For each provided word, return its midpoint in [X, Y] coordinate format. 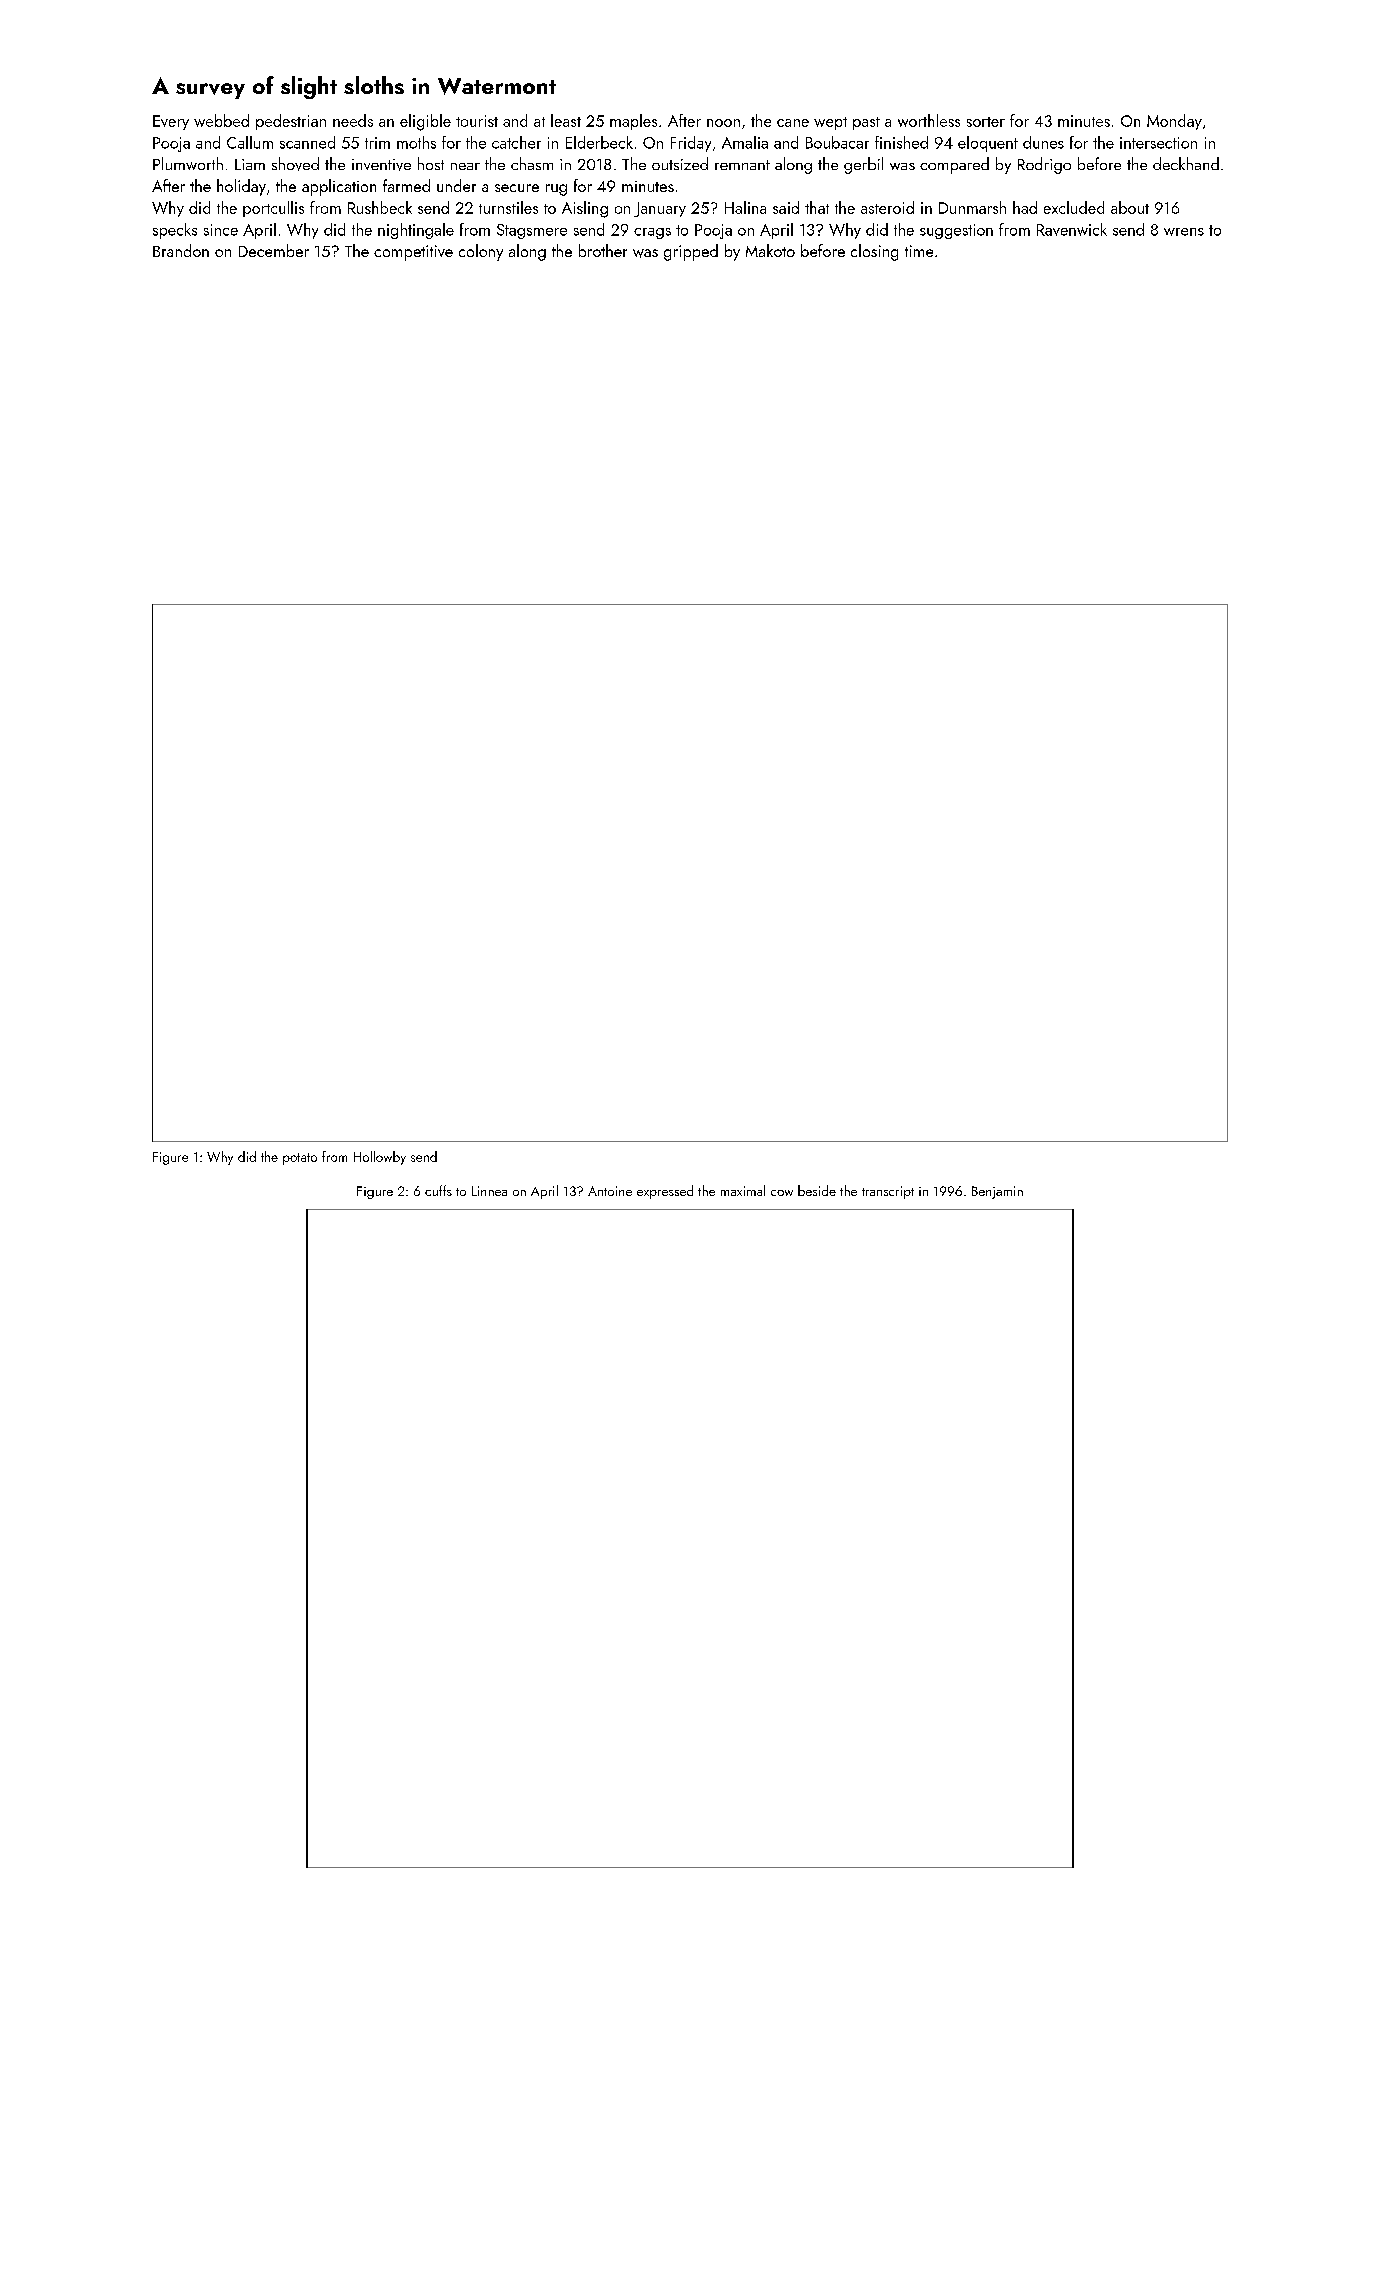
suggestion [956, 231]
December [274, 250]
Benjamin [997, 1192]
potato [300, 1159]
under [456, 185]
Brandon [181, 250]
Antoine [610, 1191]
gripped [691, 252]
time [919, 251]
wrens [1184, 232]
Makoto [770, 250]
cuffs [438, 1190]
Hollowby [380, 1158]
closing [874, 252]
